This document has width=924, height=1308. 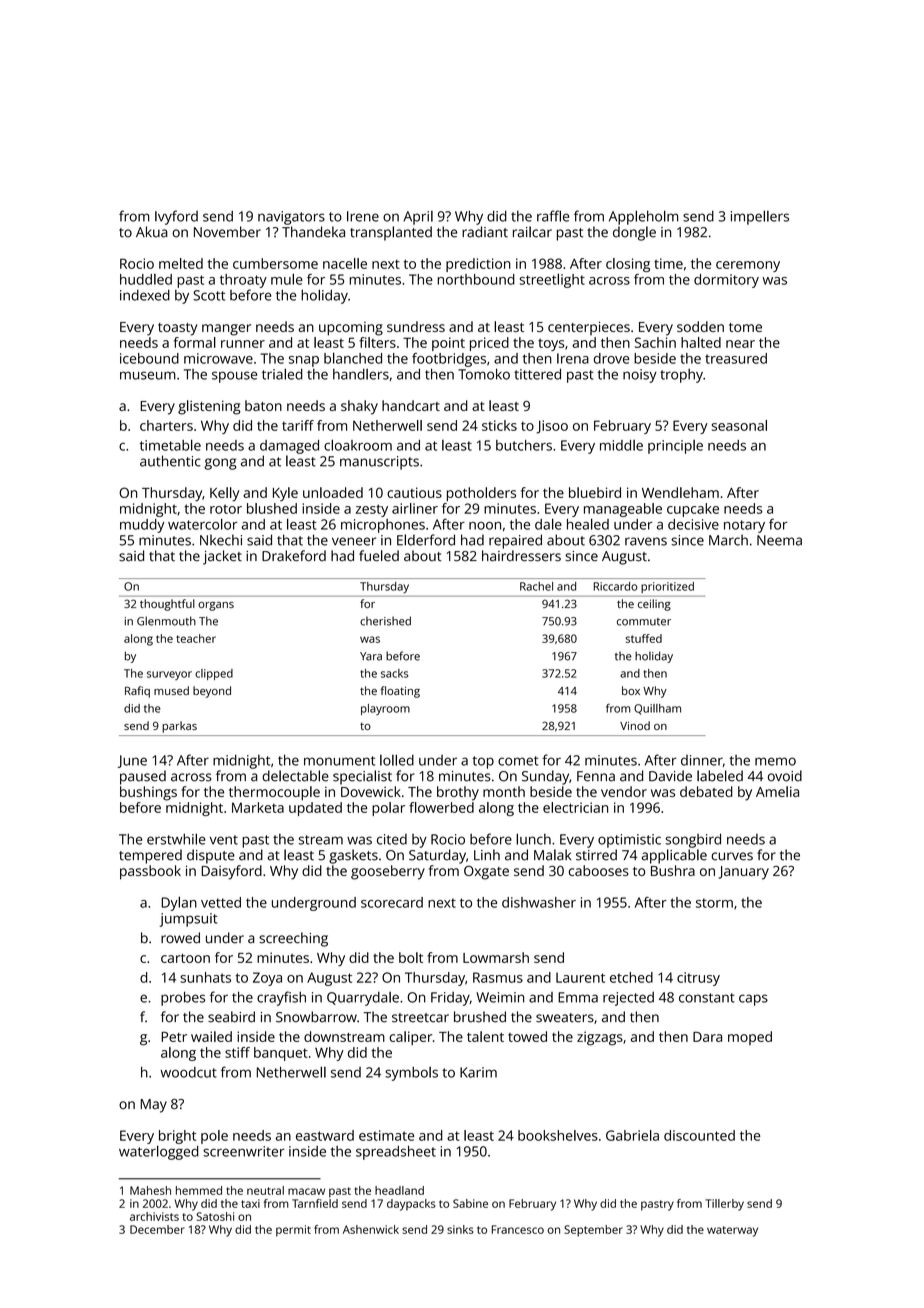 What do you see at coordinates (732, 1231) in the document?
I see `waterway` at bounding box center [732, 1231].
